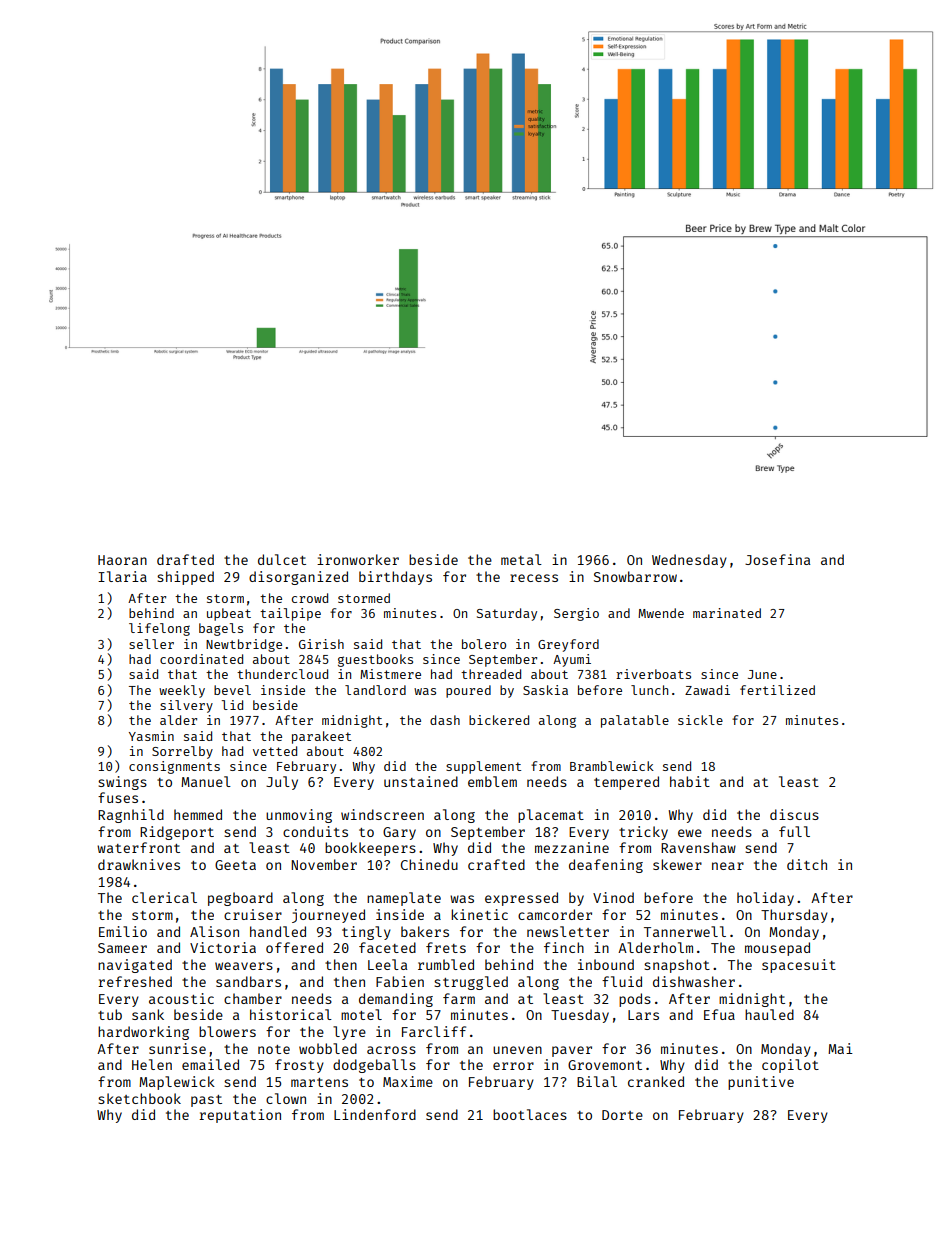 The height and width of the screenshot is (1233, 952). Describe the element at coordinates (445, 720) in the screenshot. I see `dash` at that location.
